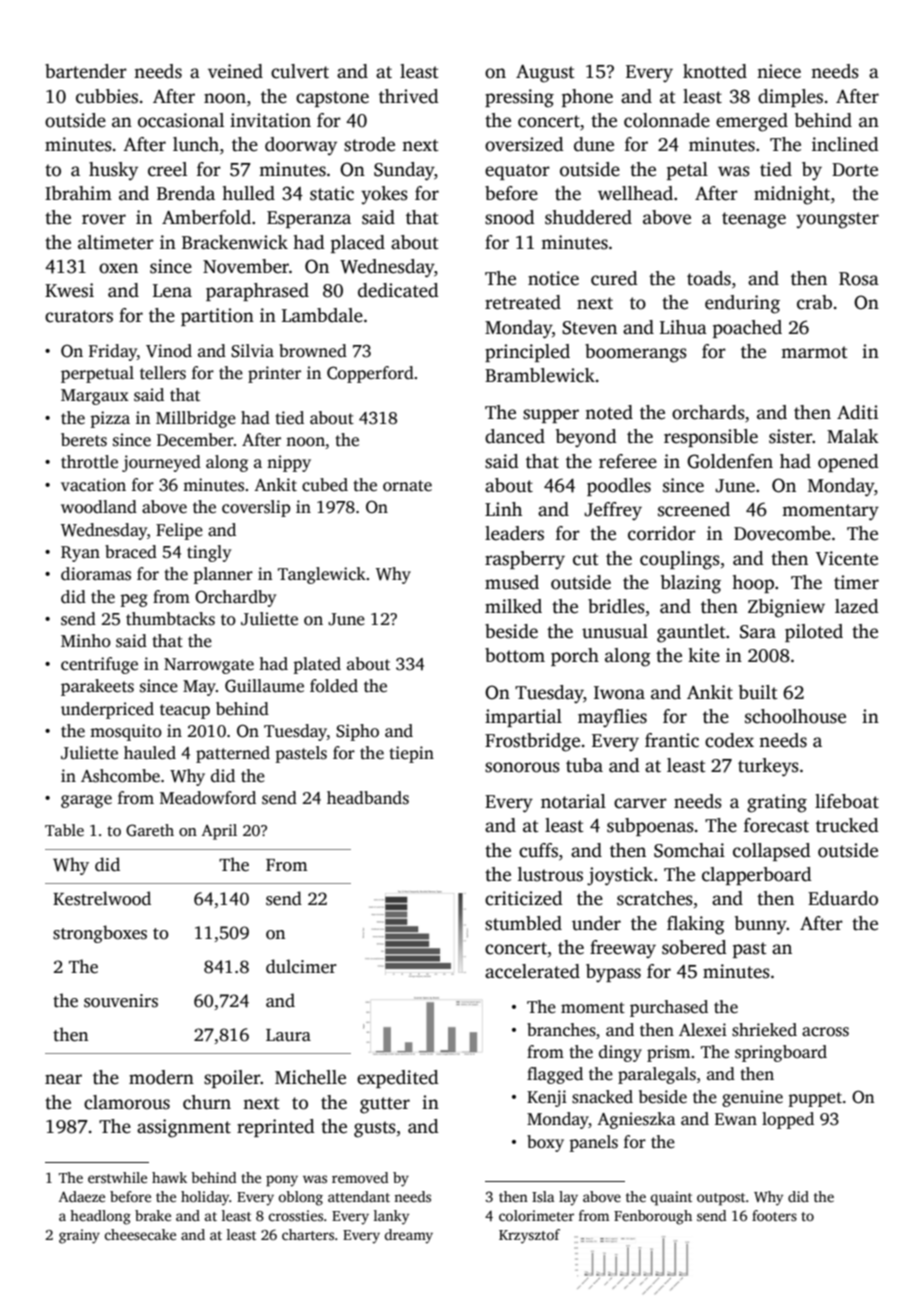 This page has width=924, height=1314. What do you see at coordinates (587, 98) in the page?
I see `phone` at bounding box center [587, 98].
